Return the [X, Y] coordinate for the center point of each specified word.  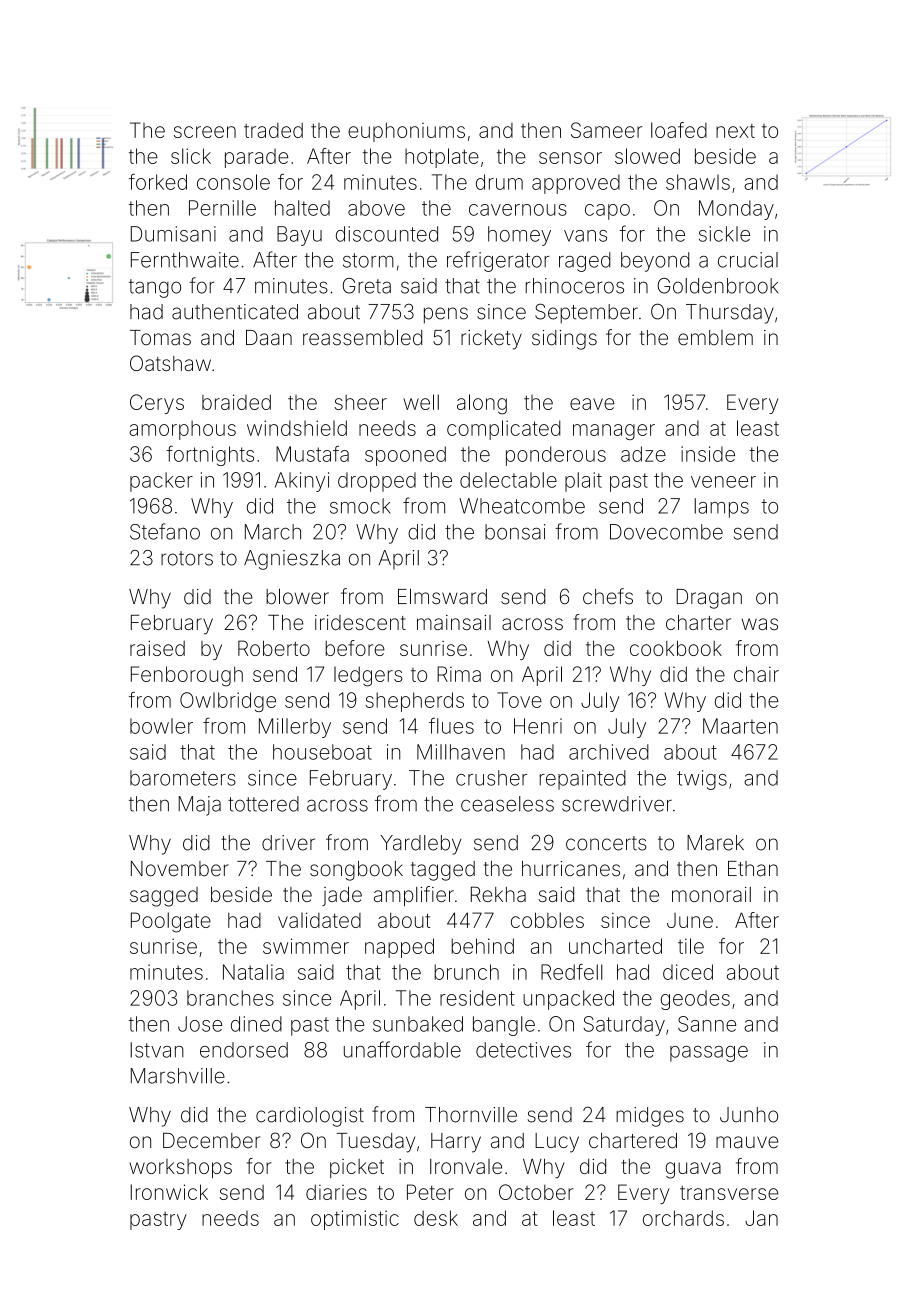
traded [273, 130]
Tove [519, 700]
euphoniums [406, 132]
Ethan [753, 869]
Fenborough [187, 676]
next [735, 131]
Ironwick [169, 1192]
